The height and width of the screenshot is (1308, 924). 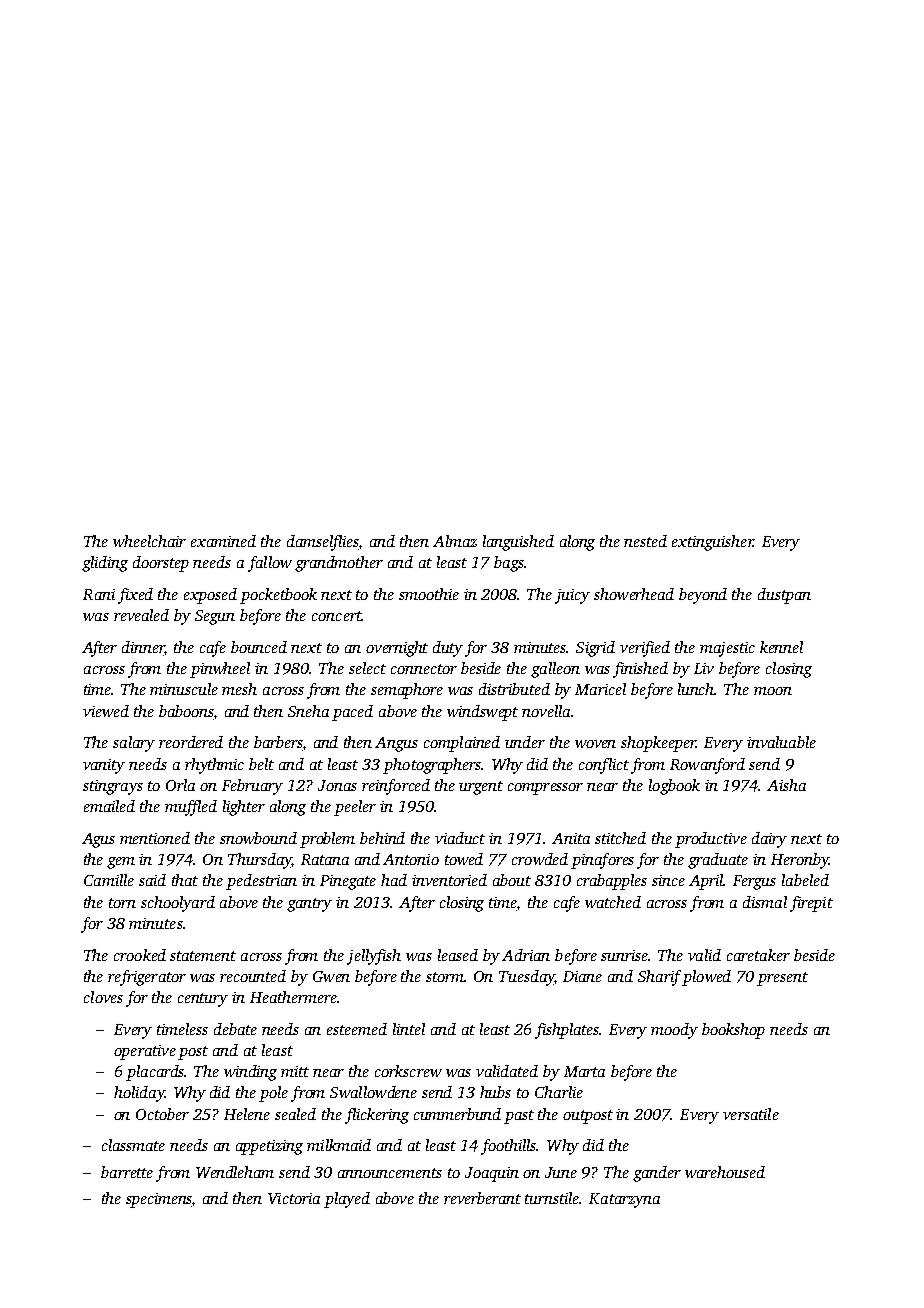 I want to click on Almaz, so click(x=455, y=541).
